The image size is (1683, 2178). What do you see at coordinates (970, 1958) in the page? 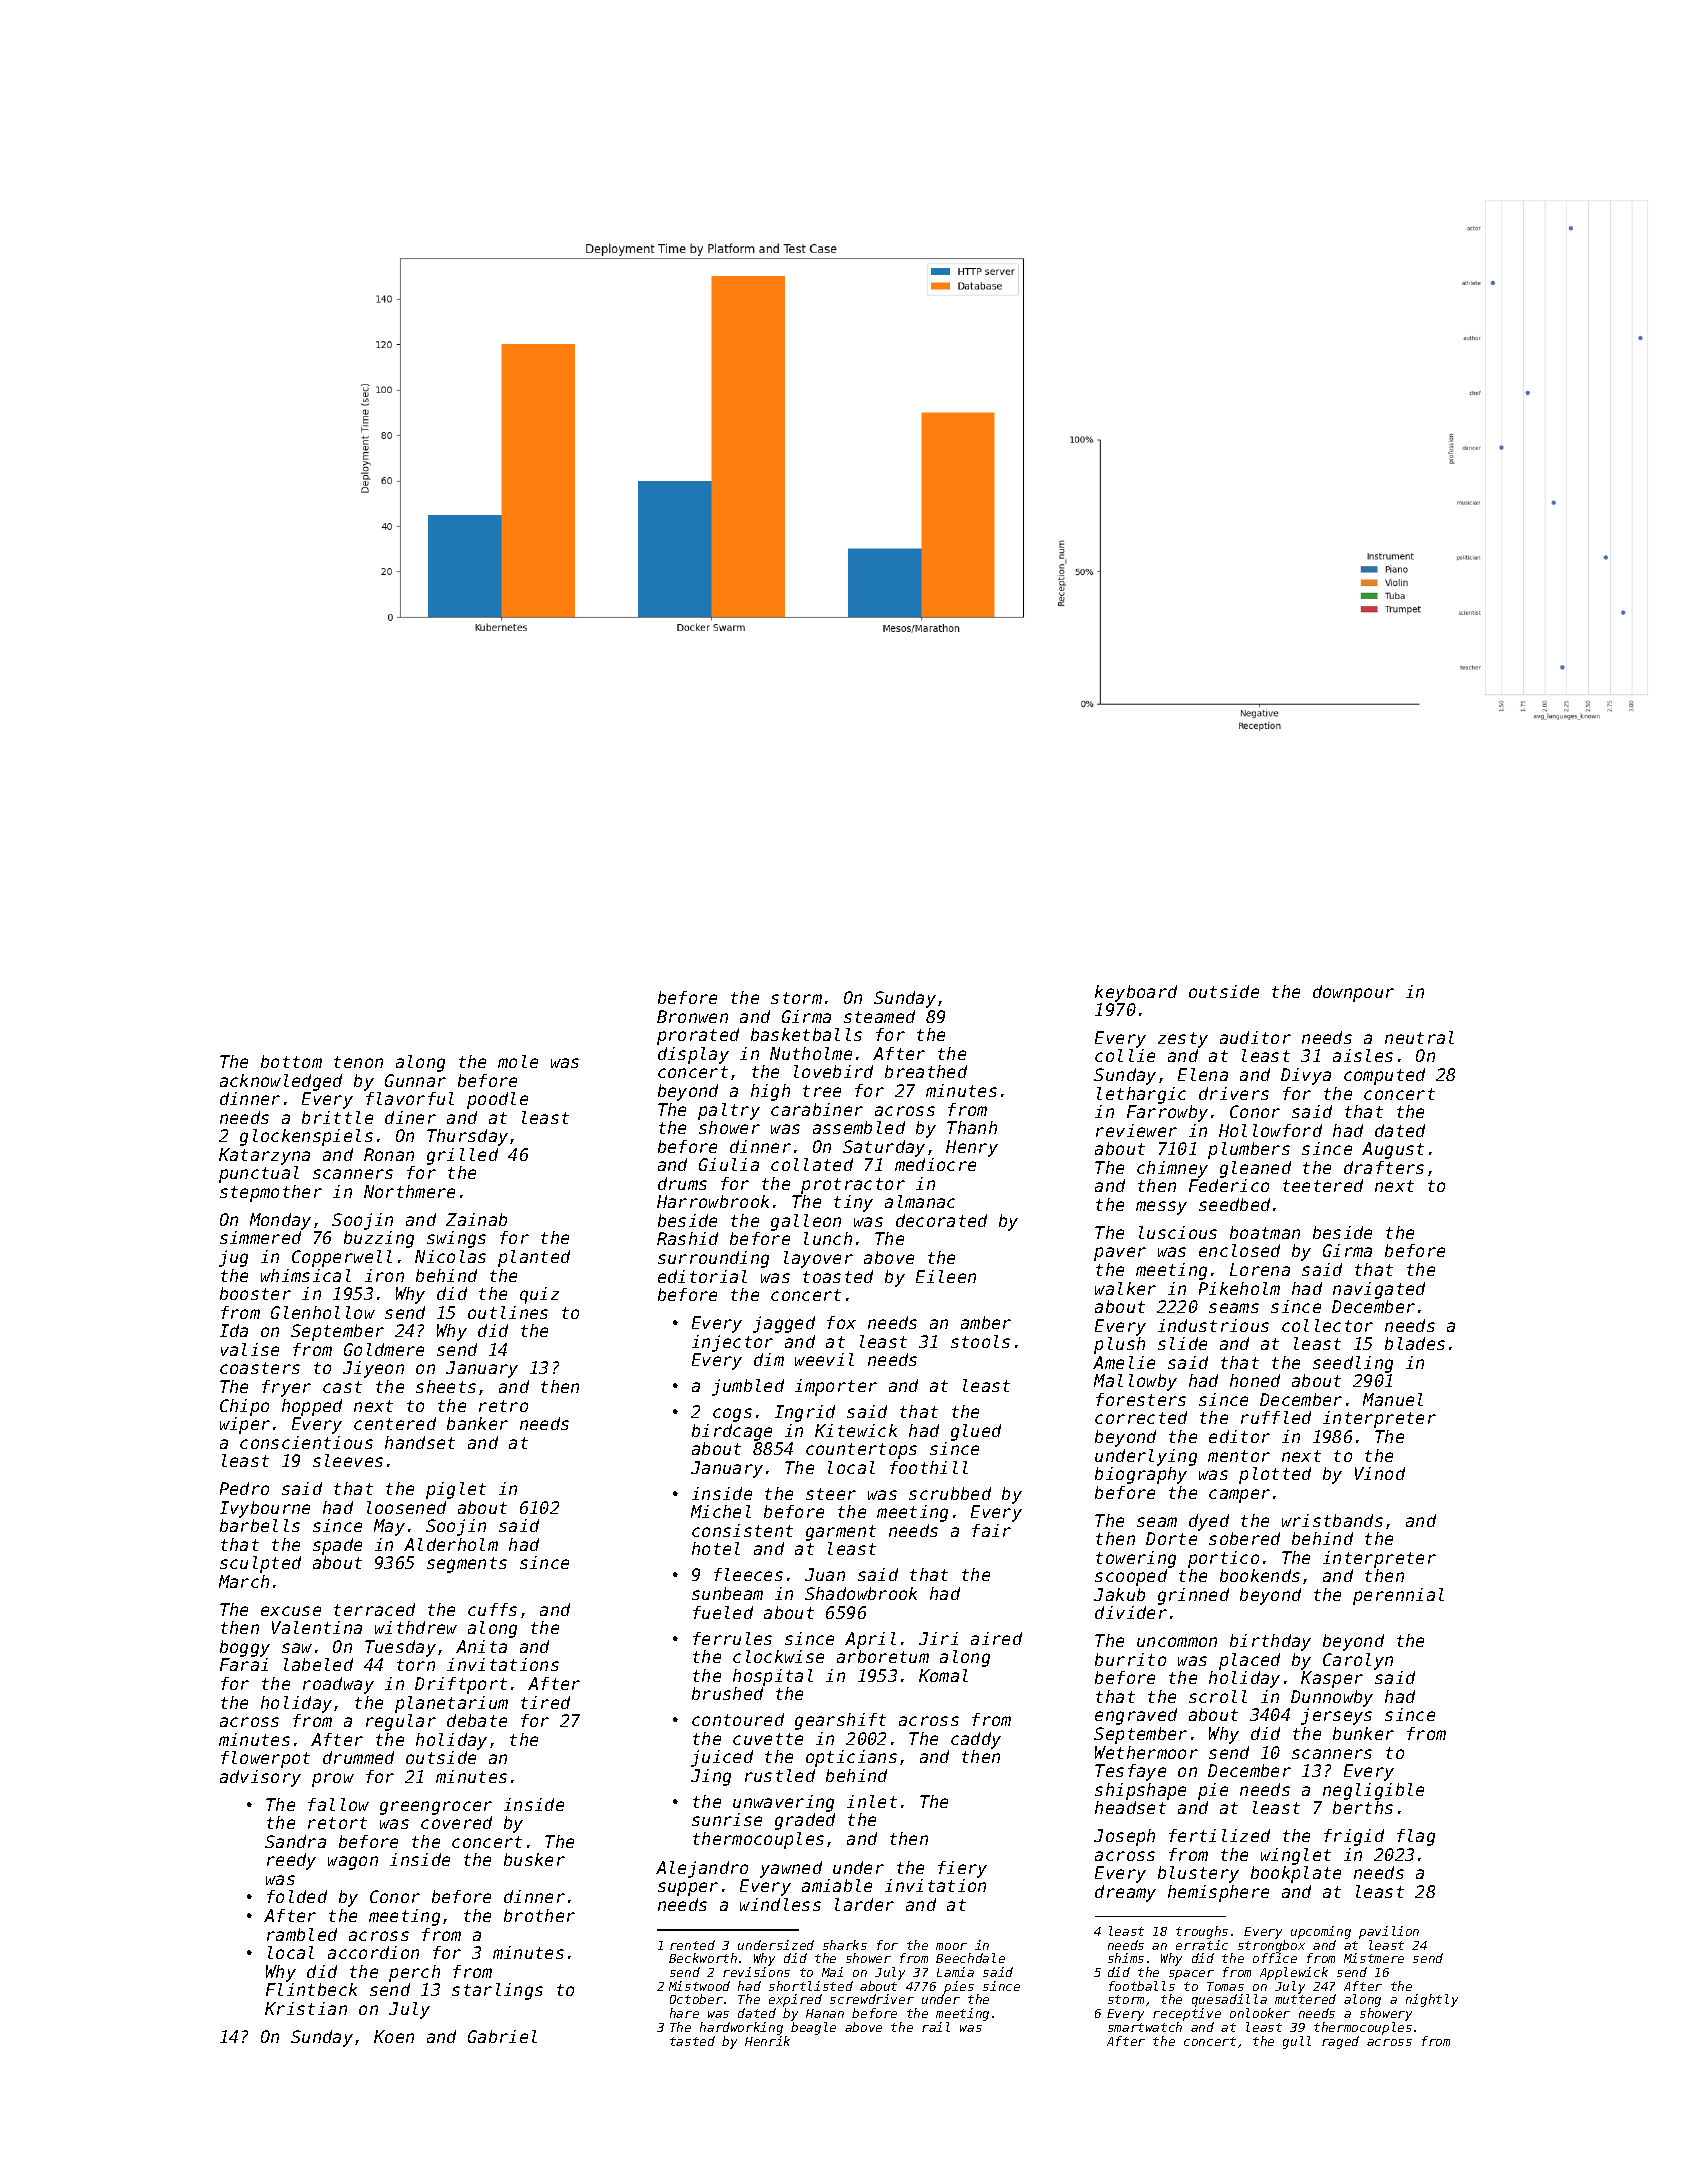
I see `Beechdale` at bounding box center [970, 1958].
